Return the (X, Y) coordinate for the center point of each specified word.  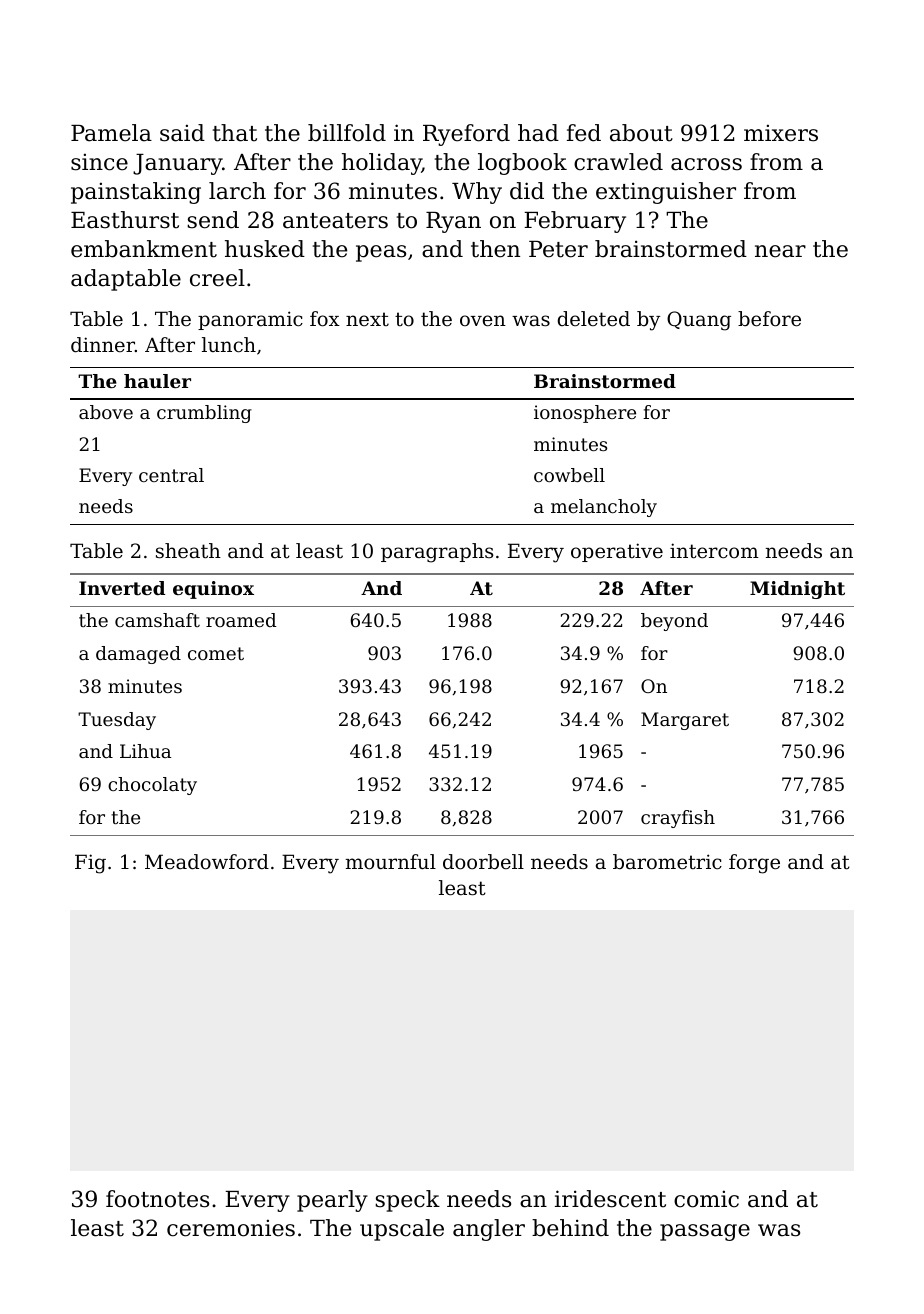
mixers (781, 133)
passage (705, 1232)
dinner (103, 345)
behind (570, 1228)
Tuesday (117, 721)
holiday (382, 164)
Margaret (685, 721)
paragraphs (437, 553)
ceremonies (231, 1228)
